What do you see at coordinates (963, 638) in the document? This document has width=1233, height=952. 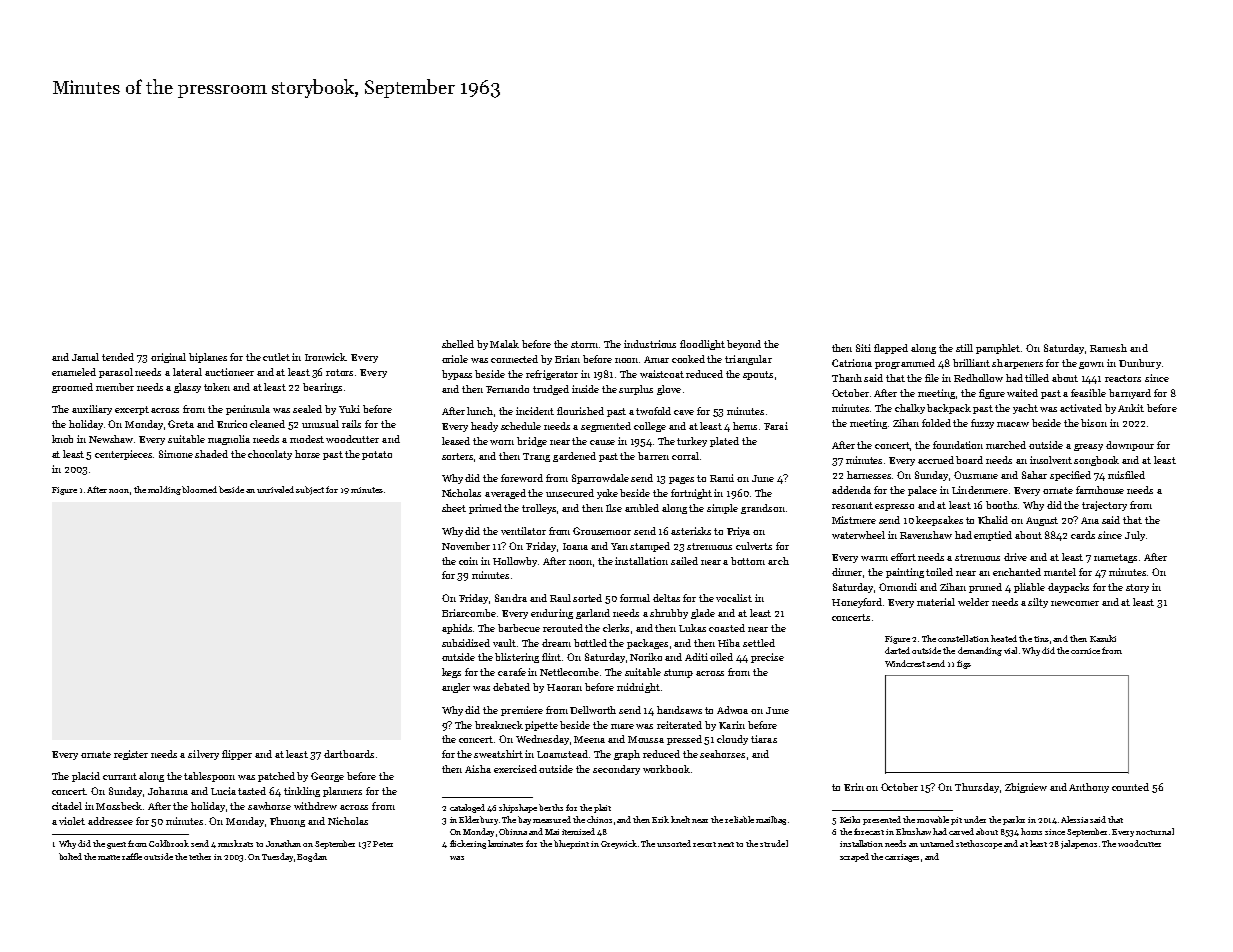 I see `constellation` at bounding box center [963, 638].
